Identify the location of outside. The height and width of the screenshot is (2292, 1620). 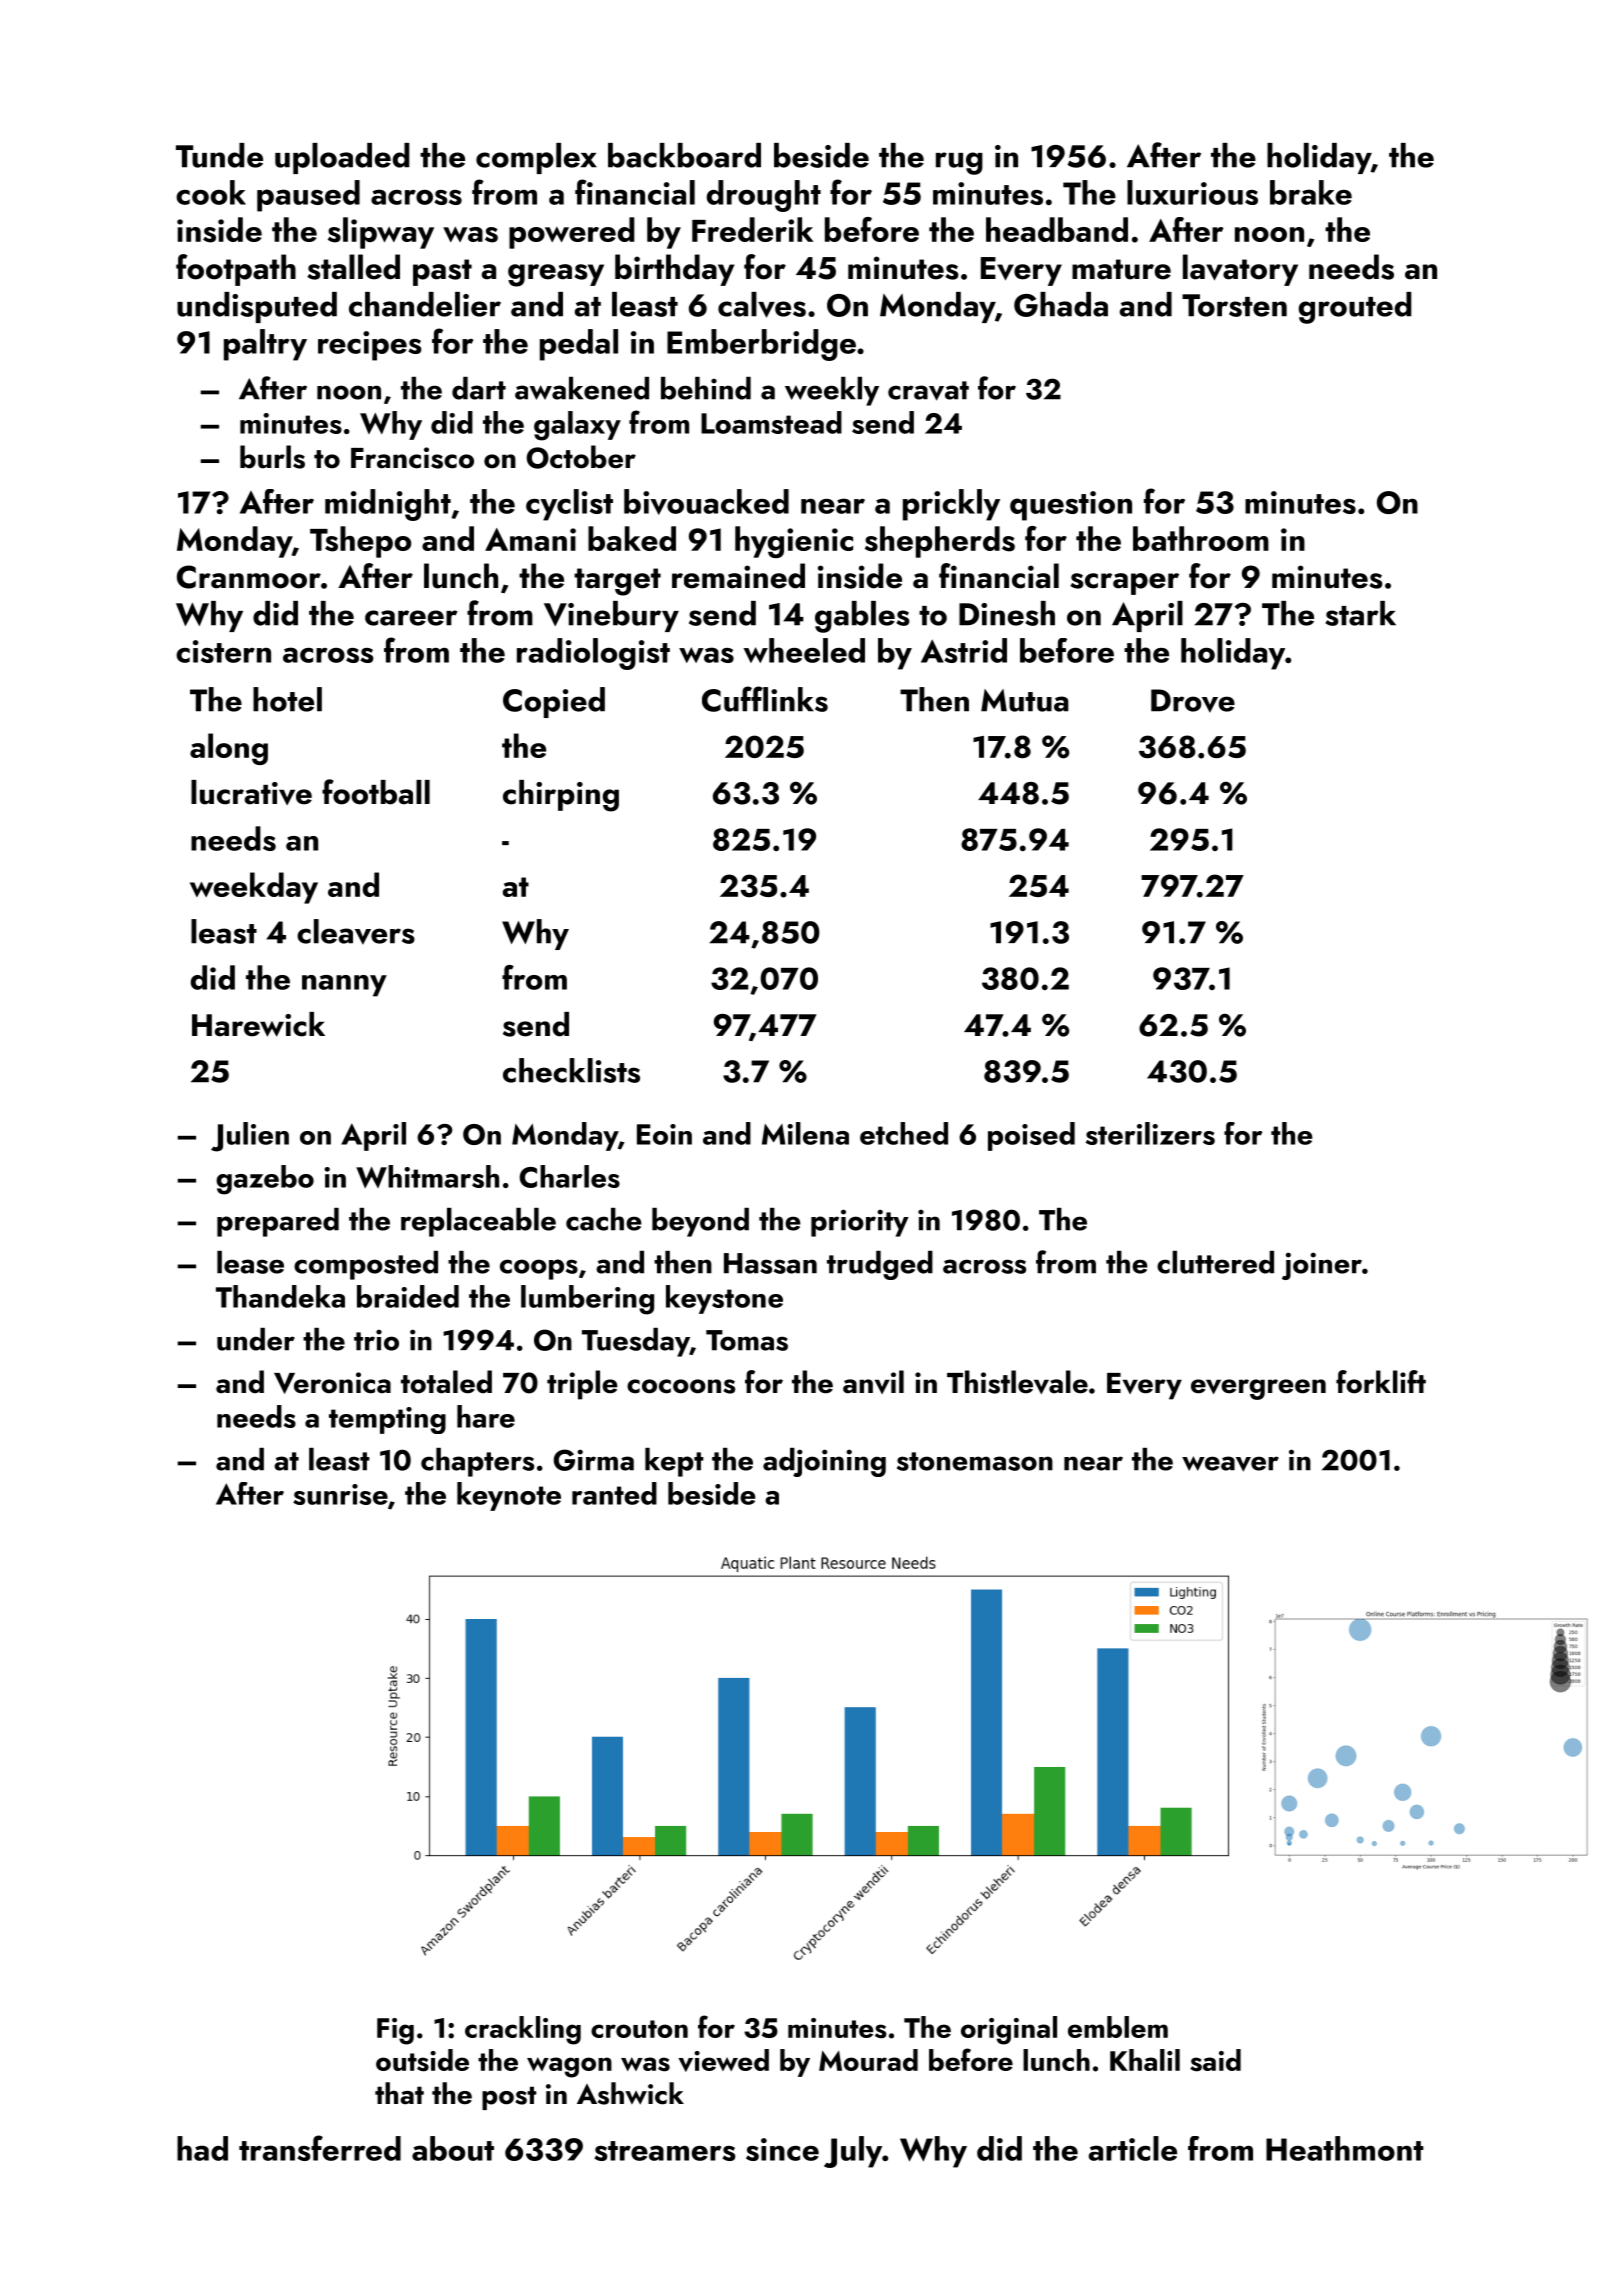
(422, 2060).
